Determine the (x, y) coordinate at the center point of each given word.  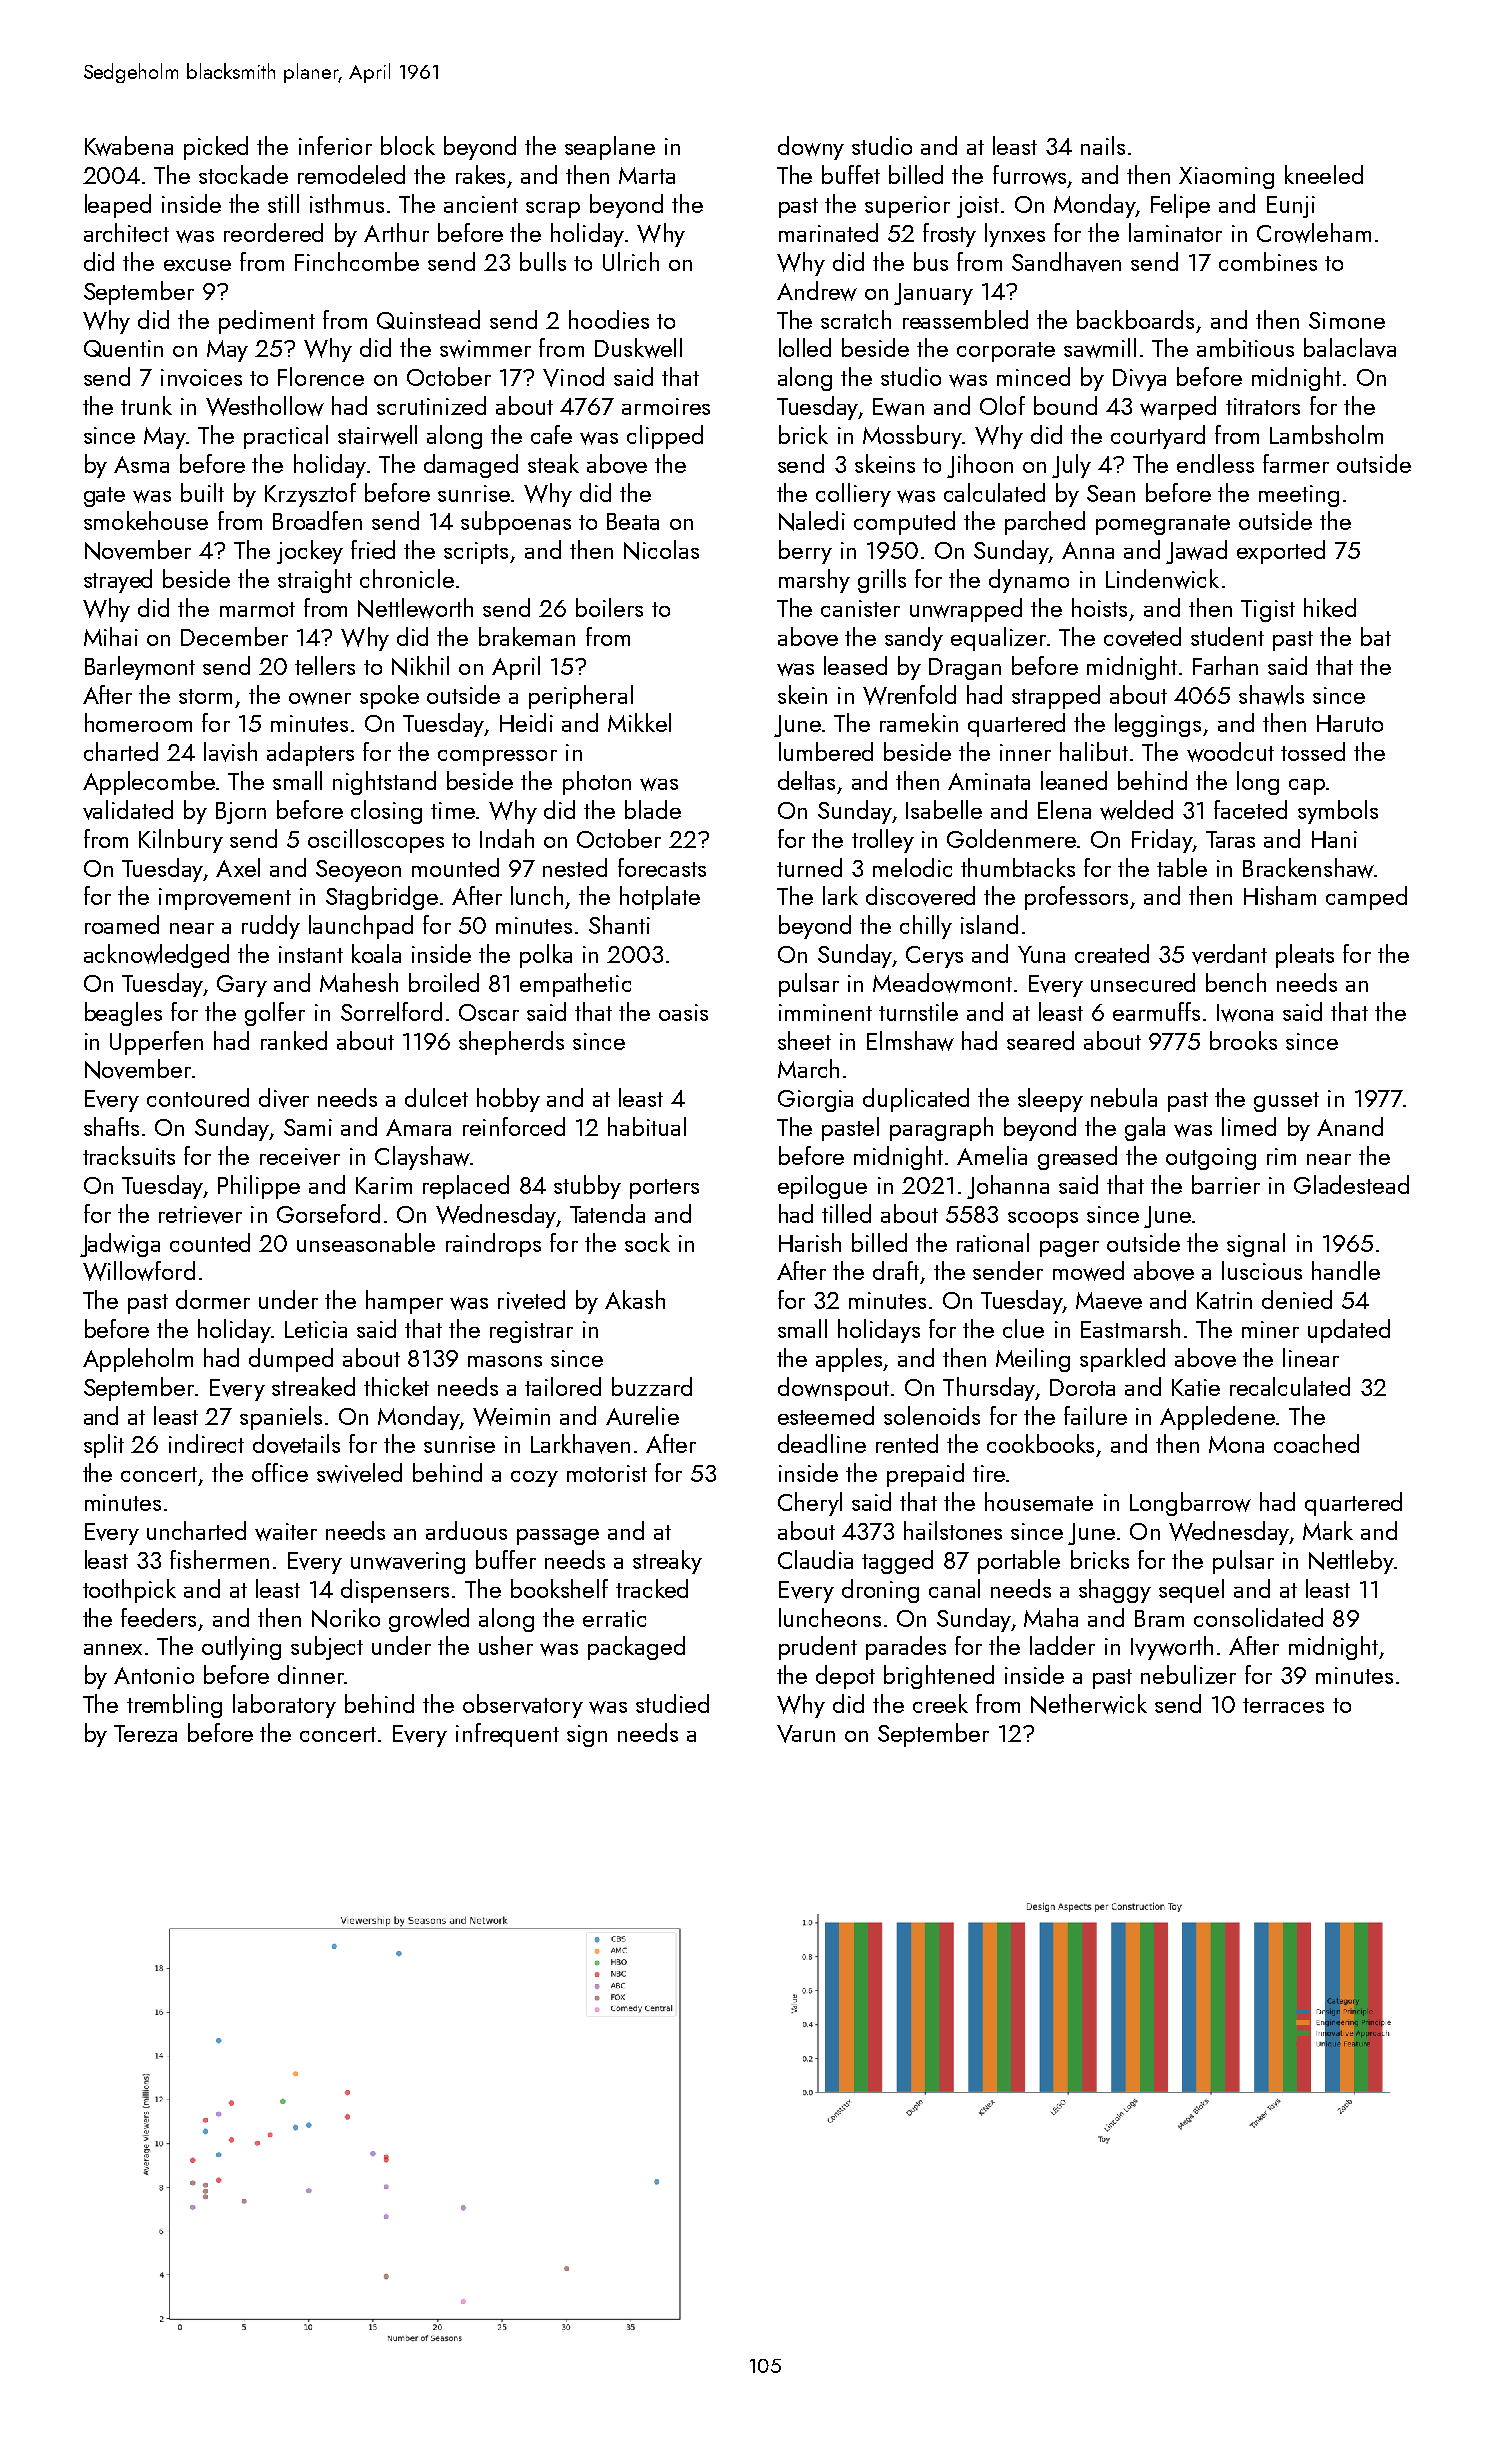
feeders (158, 1617)
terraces (1283, 1705)
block (408, 145)
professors (1076, 898)
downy (811, 148)
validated (128, 810)
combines (1268, 261)
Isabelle (944, 809)
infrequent (507, 1735)
